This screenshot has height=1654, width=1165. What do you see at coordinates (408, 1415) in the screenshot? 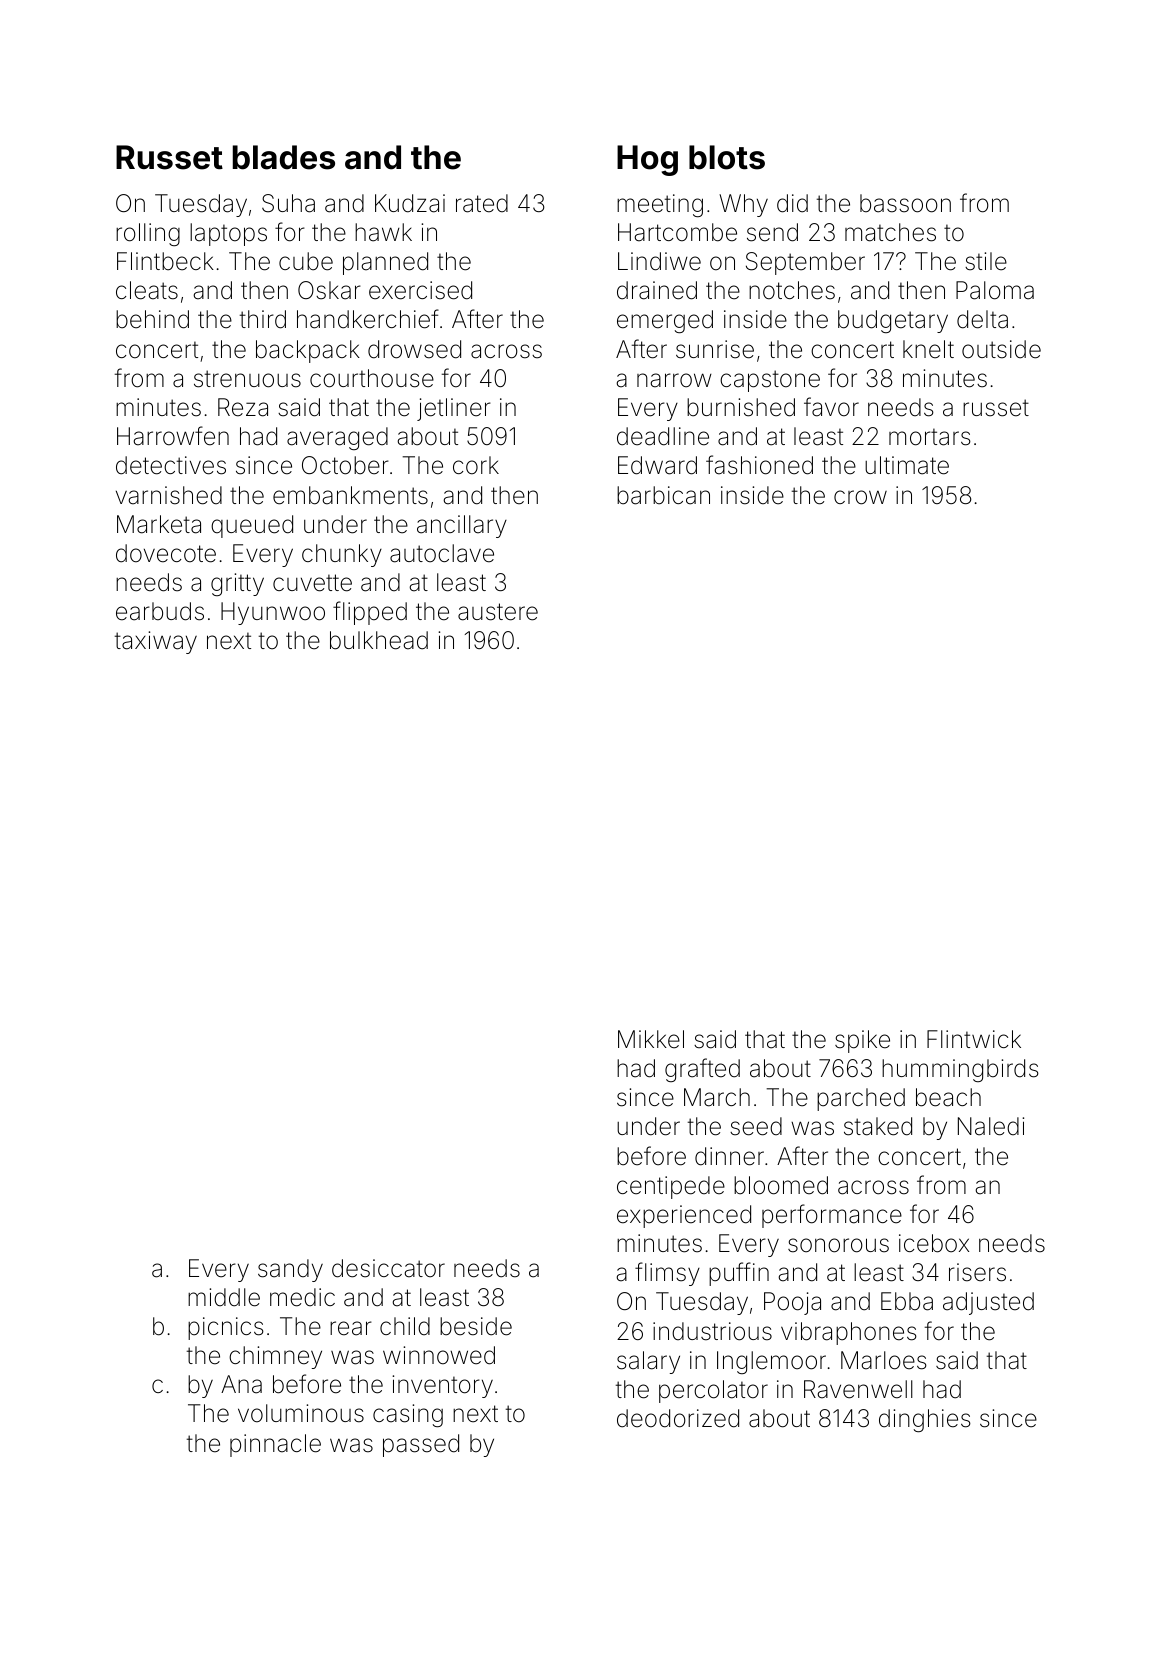
I see `casing` at bounding box center [408, 1415].
